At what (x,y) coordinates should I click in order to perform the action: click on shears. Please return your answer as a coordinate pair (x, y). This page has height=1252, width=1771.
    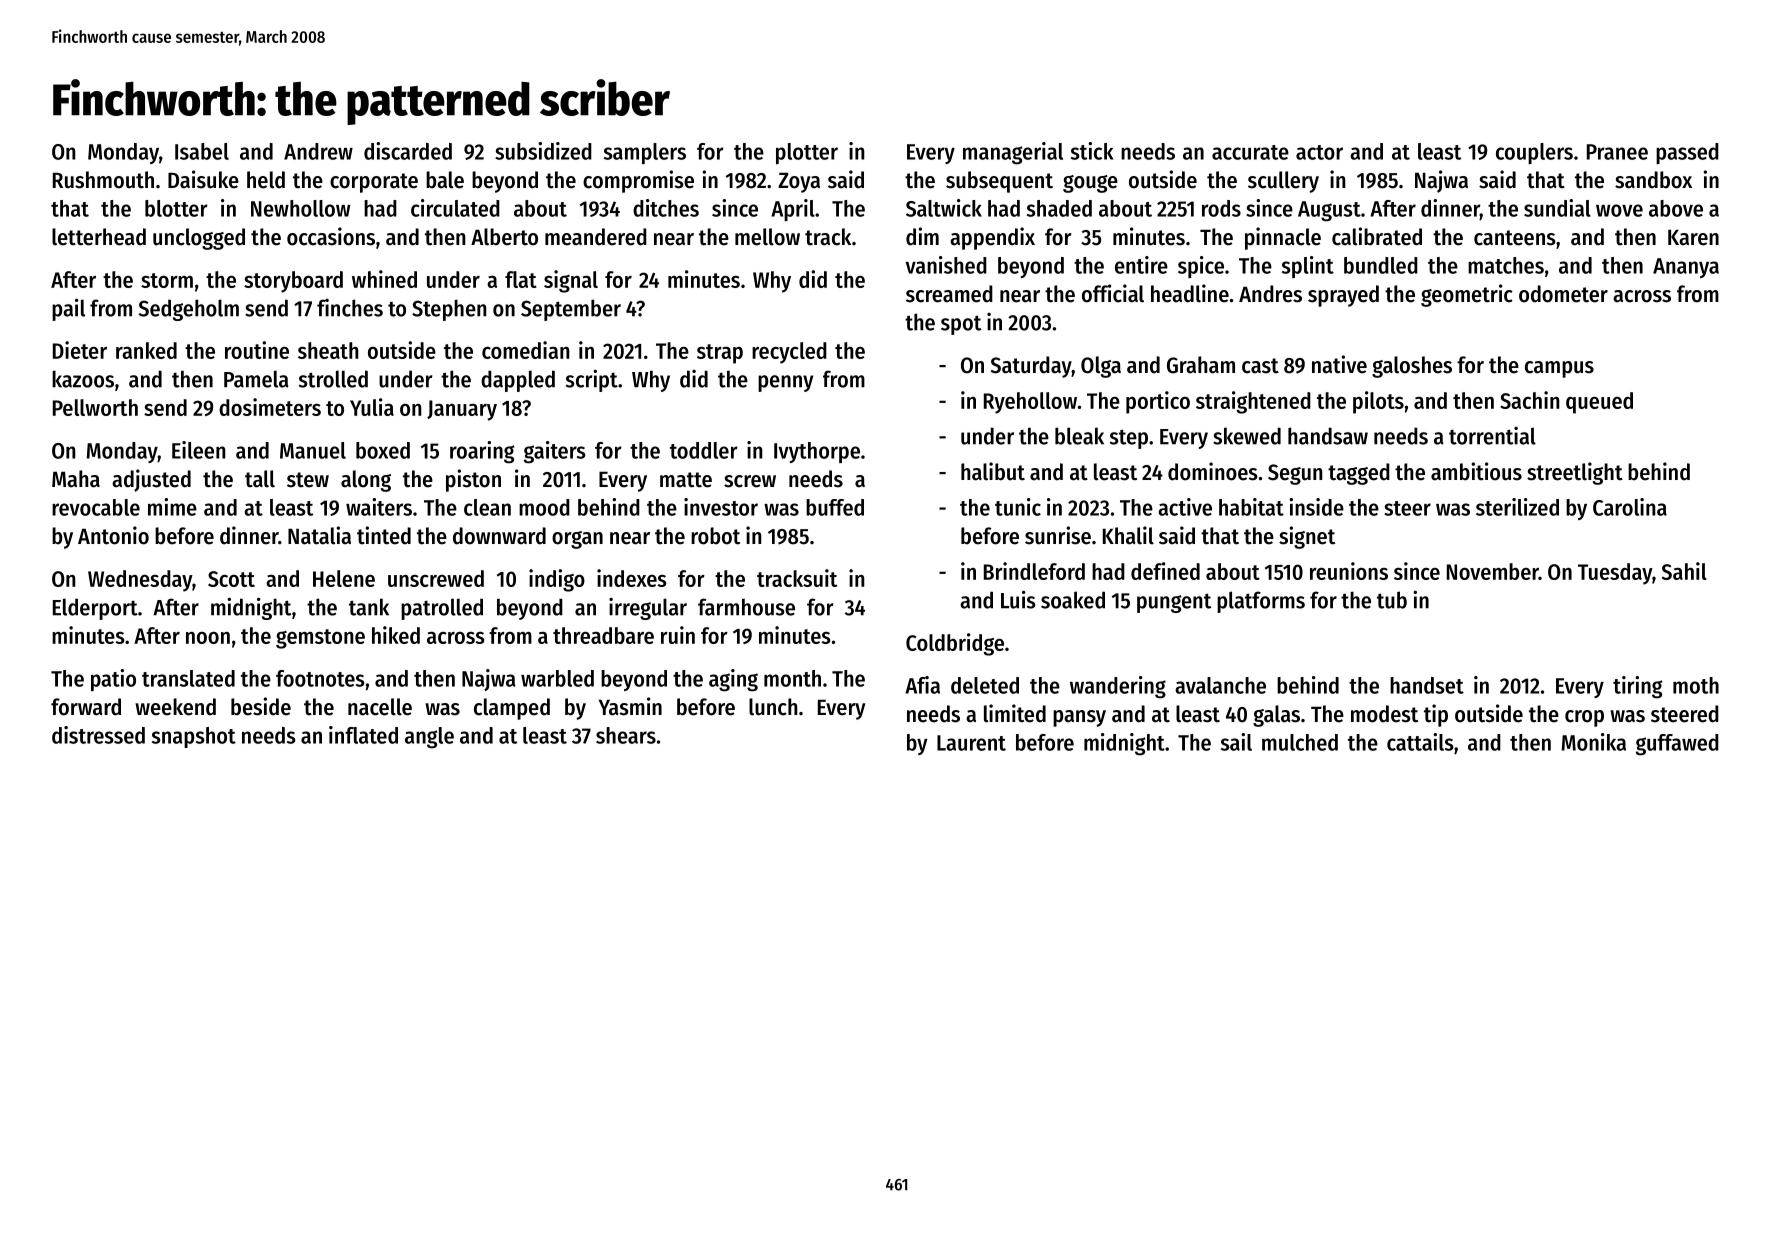
    Looking at the image, I should click on (626, 735).
